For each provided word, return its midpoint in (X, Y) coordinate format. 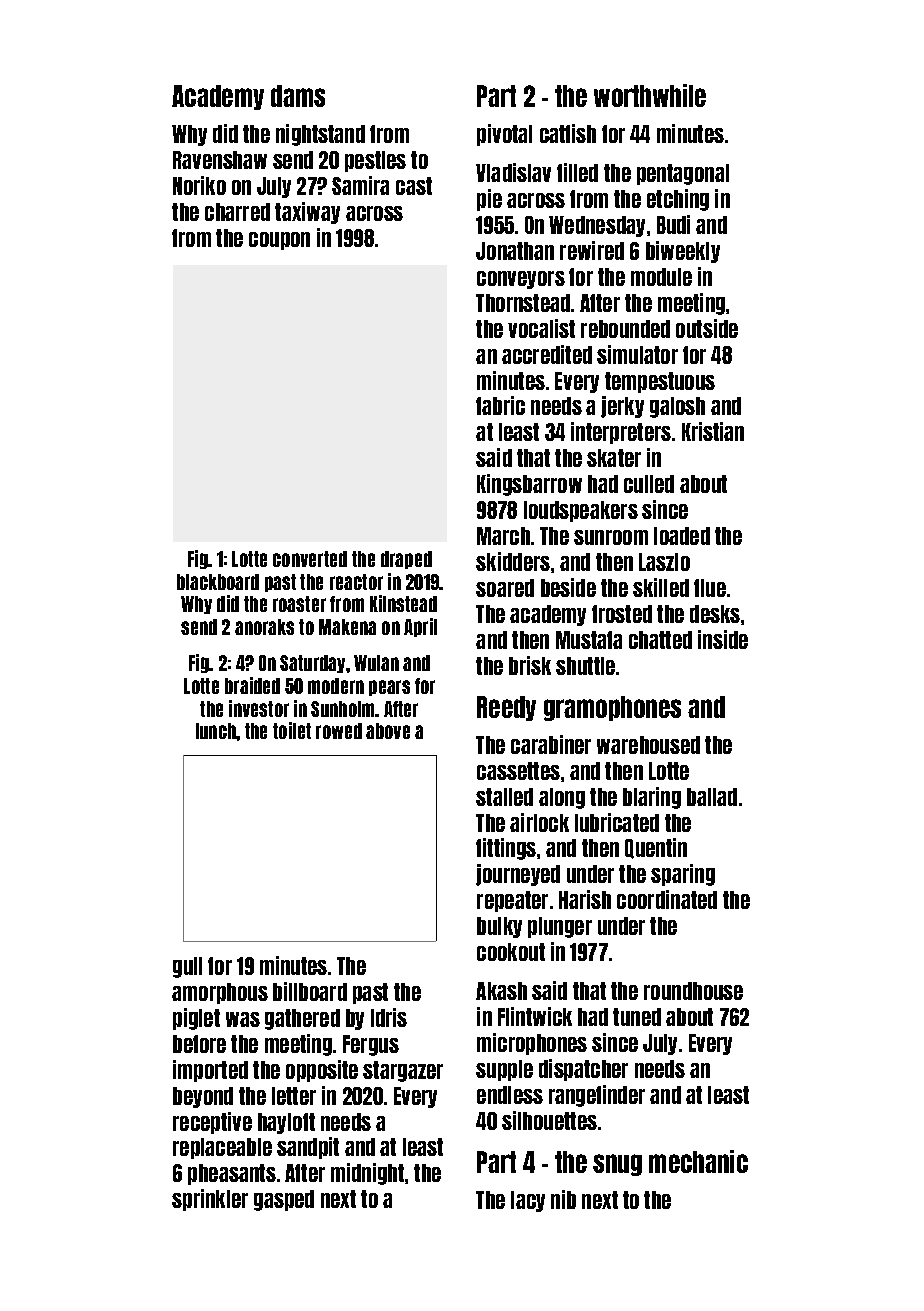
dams (298, 96)
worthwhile (650, 95)
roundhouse (693, 991)
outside (707, 328)
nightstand (320, 135)
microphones (532, 1044)
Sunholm (343, 709)
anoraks (264, 627)
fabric (500, 405)
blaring (652, 798)
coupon (279, 241)
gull (187, 967)
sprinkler (210, 1200)
